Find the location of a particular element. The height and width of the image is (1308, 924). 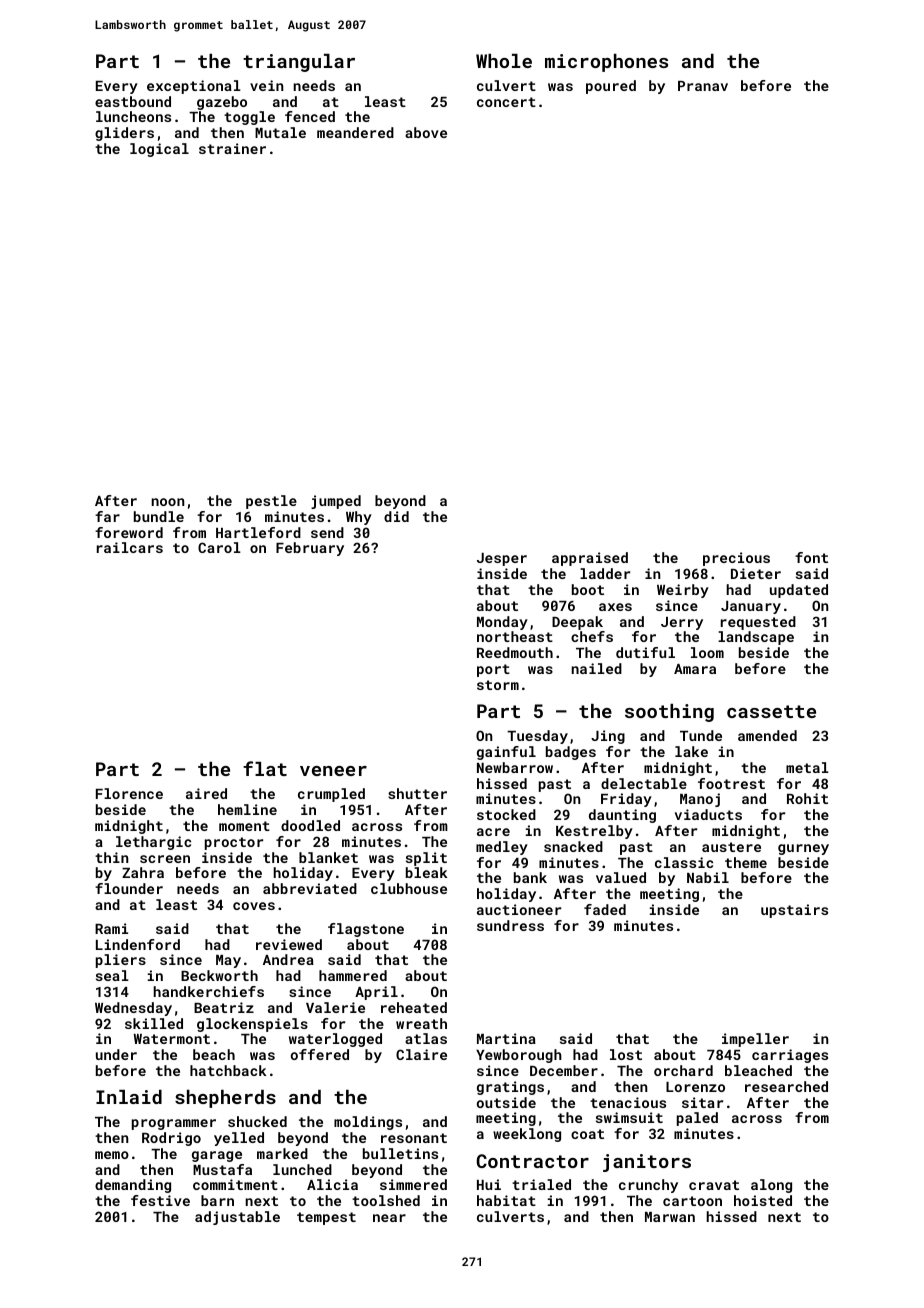

concert is located at coordinates (506, 102).
